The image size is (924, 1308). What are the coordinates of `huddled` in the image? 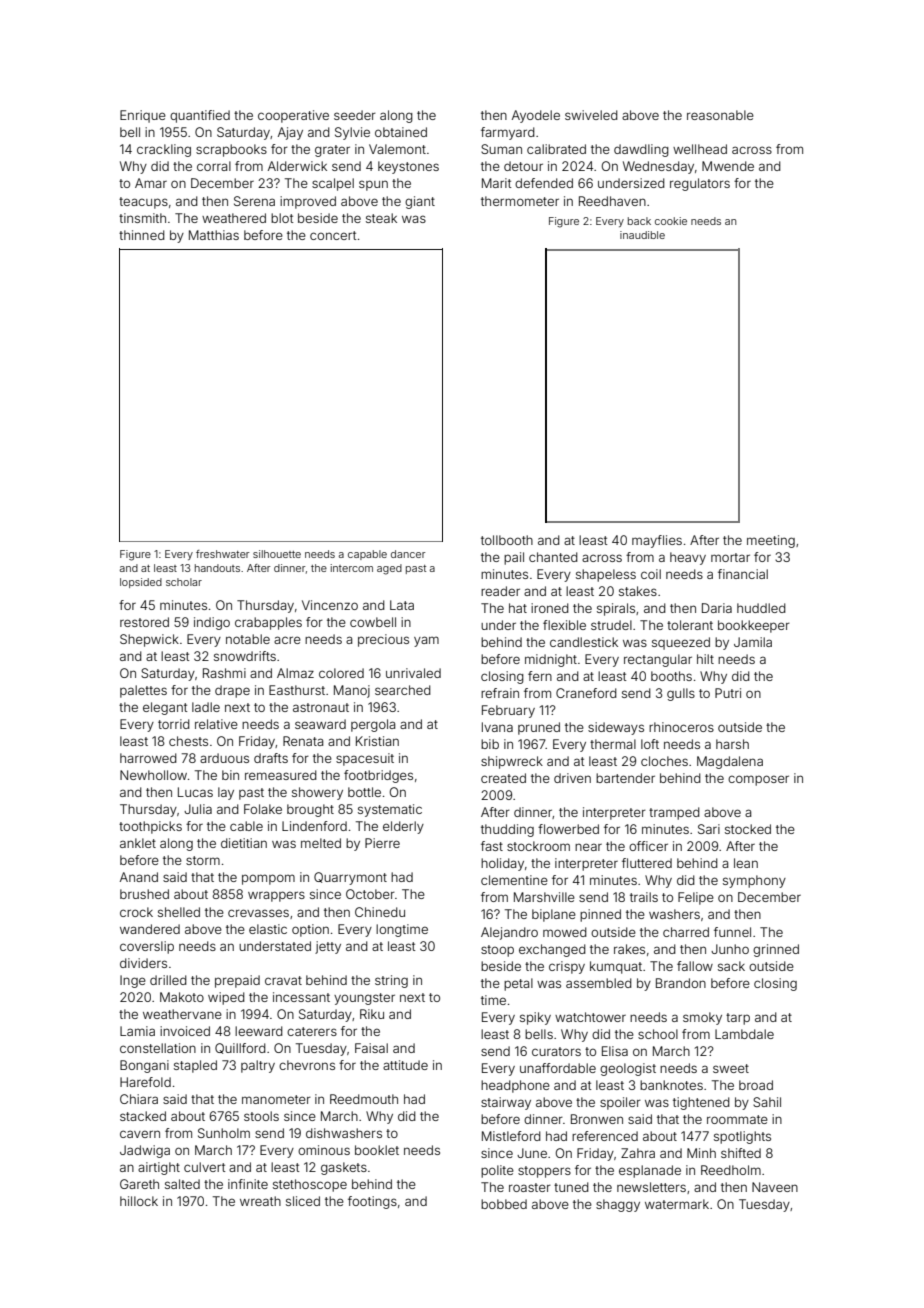 It's located at (761, 608).
